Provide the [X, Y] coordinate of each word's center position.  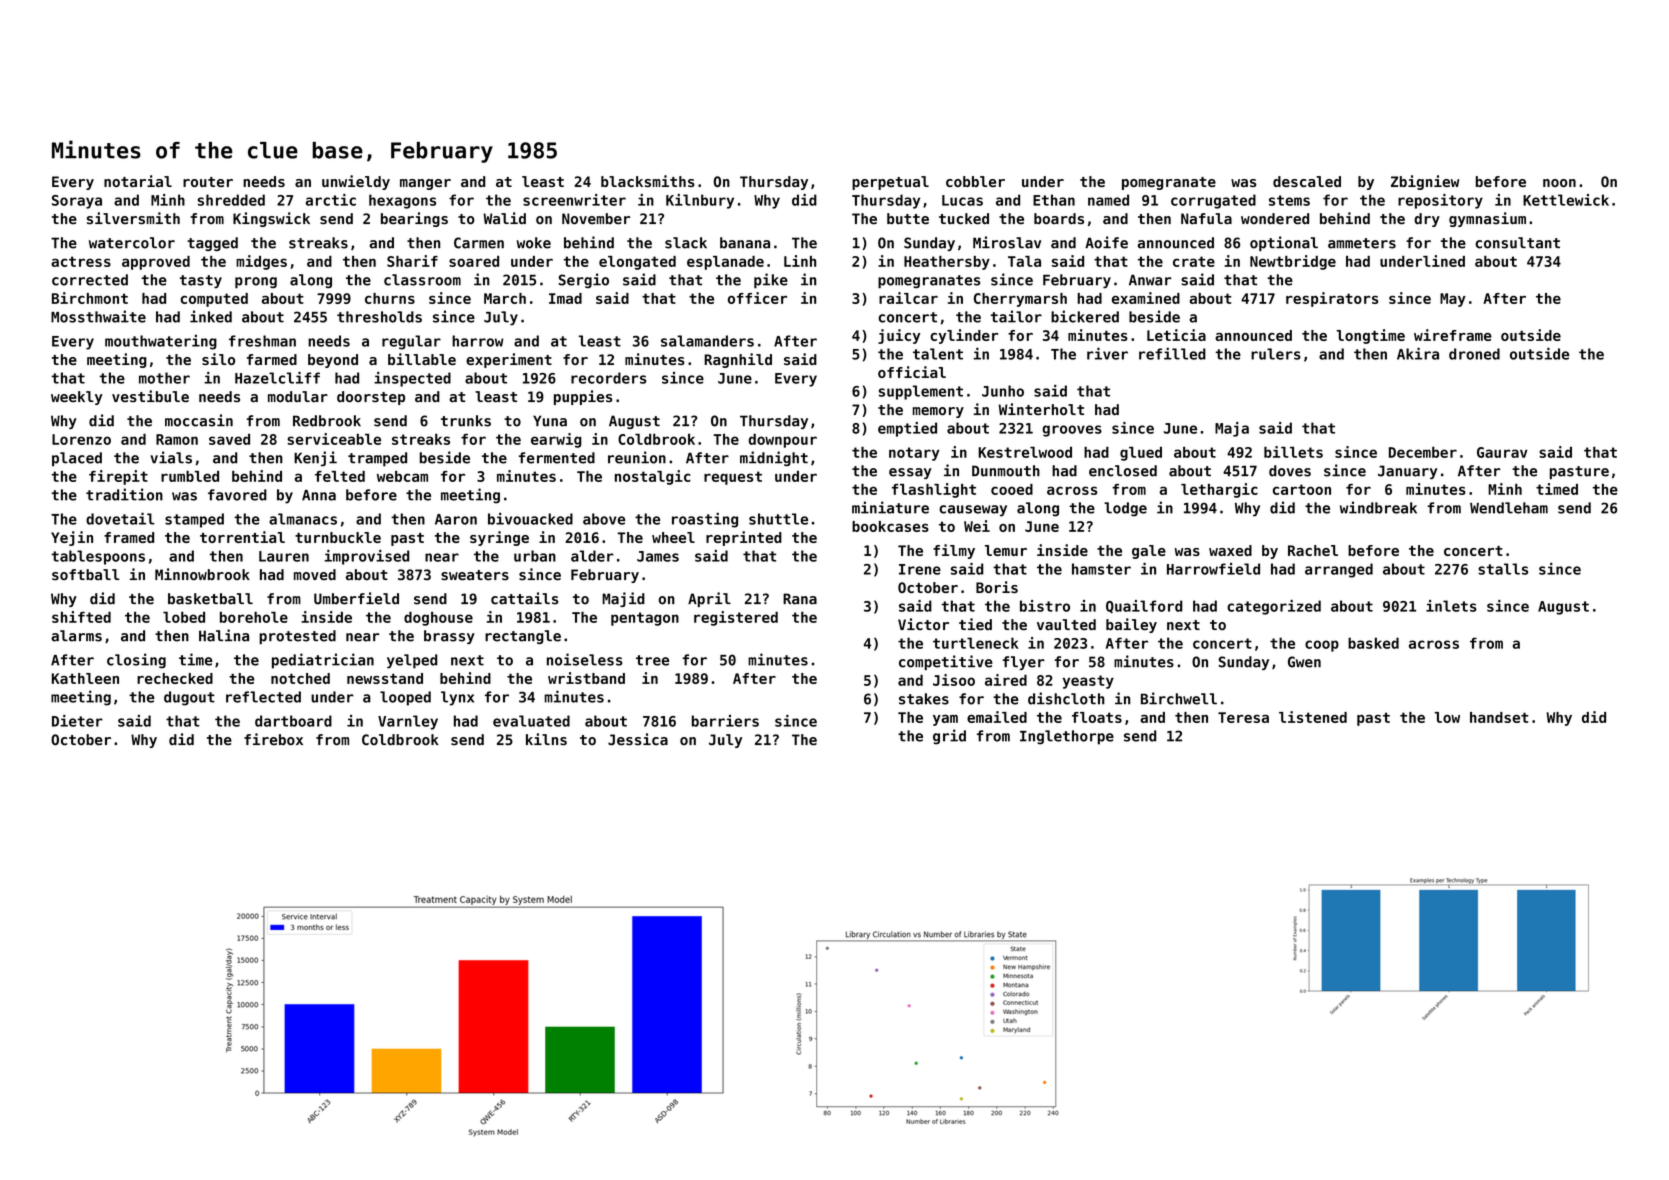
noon [1559, 183]
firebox [273, 739]
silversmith [133, 218]
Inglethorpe [1067, 737]
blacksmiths [648, 181]
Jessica [638, 739]
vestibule [150, 396]
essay [910, 473]
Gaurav [1502, 452]
